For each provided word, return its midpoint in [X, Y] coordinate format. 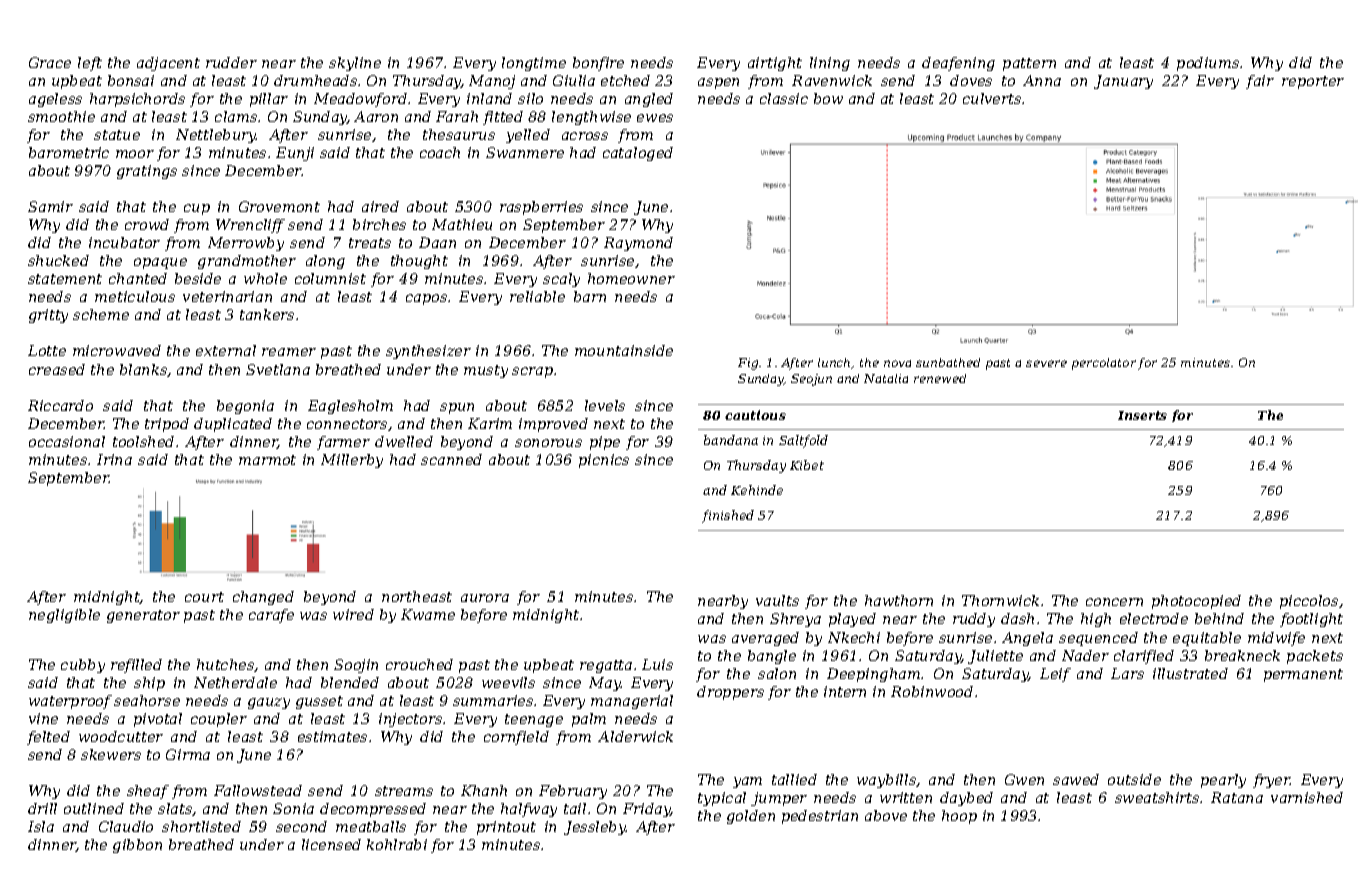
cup [197, 209]
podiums [1208, 64]
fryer [1272, 781]
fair [1260, 82]
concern [1114, 602]
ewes [655, 118]
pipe [605, 443]
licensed [331, 844]
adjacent [168, 64]
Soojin [356, 666]
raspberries [541, 208]
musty [486, 371]
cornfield [516, 738]
